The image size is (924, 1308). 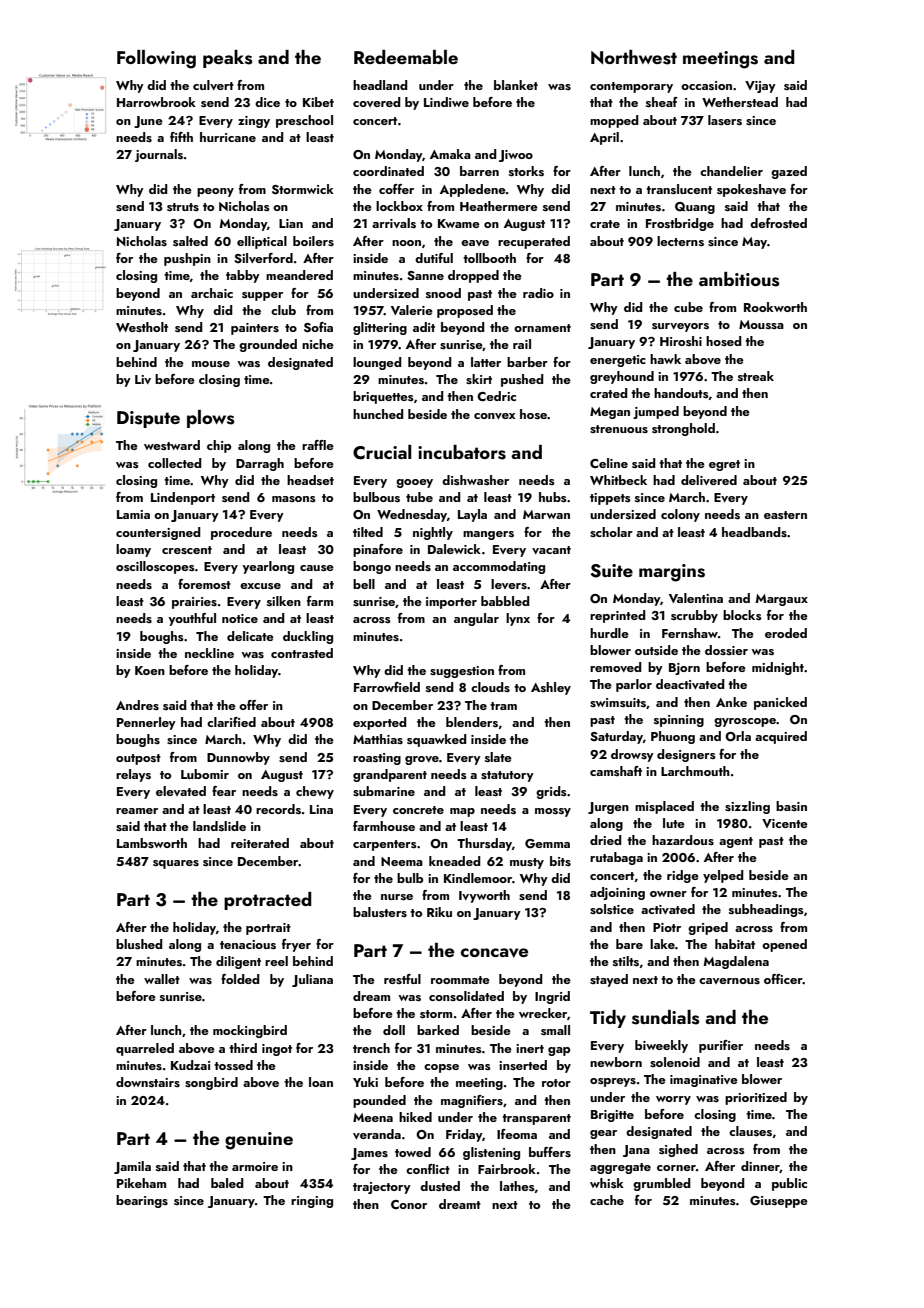 I want to click on balusters, so click(x=380, y=912).
